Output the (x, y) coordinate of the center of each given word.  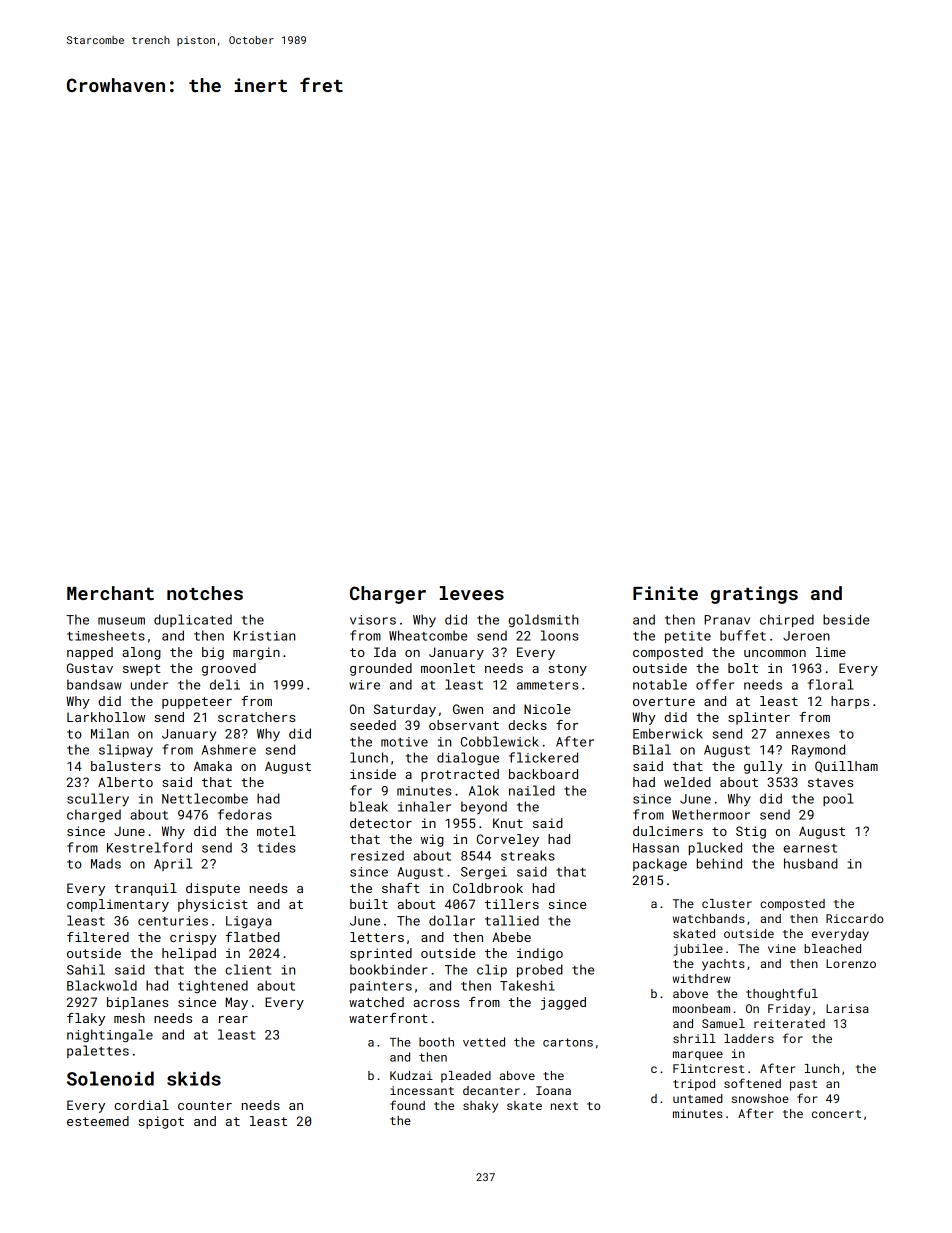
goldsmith (543, 620)
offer (715, 684)
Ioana (553, 1090)
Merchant (110, 593)
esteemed (98, 1121)
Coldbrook (488, 888)
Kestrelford (149, 847)
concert (836, 1114)
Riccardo (854, 918)
